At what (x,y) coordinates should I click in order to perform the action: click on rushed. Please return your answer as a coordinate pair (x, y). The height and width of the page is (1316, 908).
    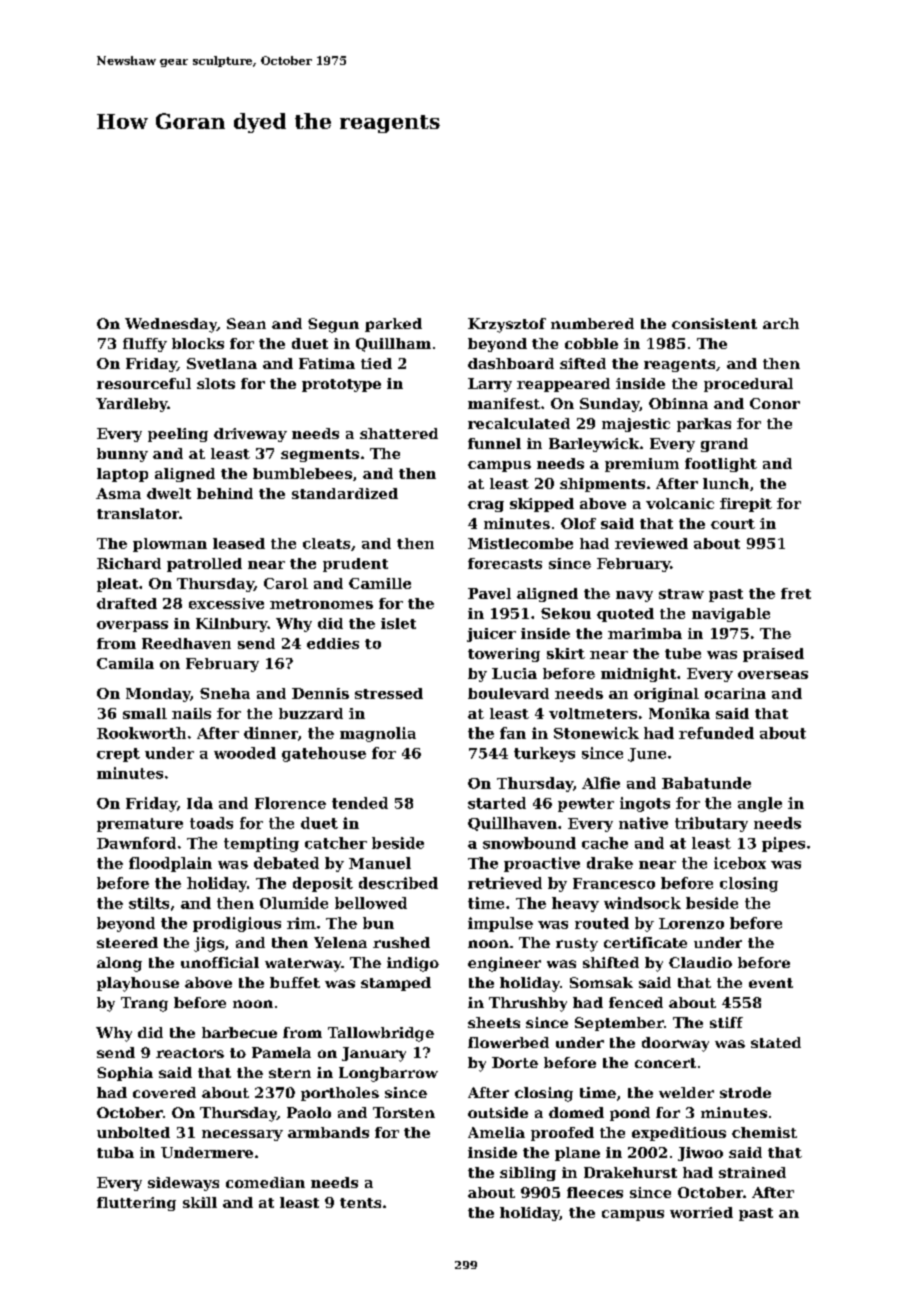
    Looking at the image, I should click on (401, 942).
